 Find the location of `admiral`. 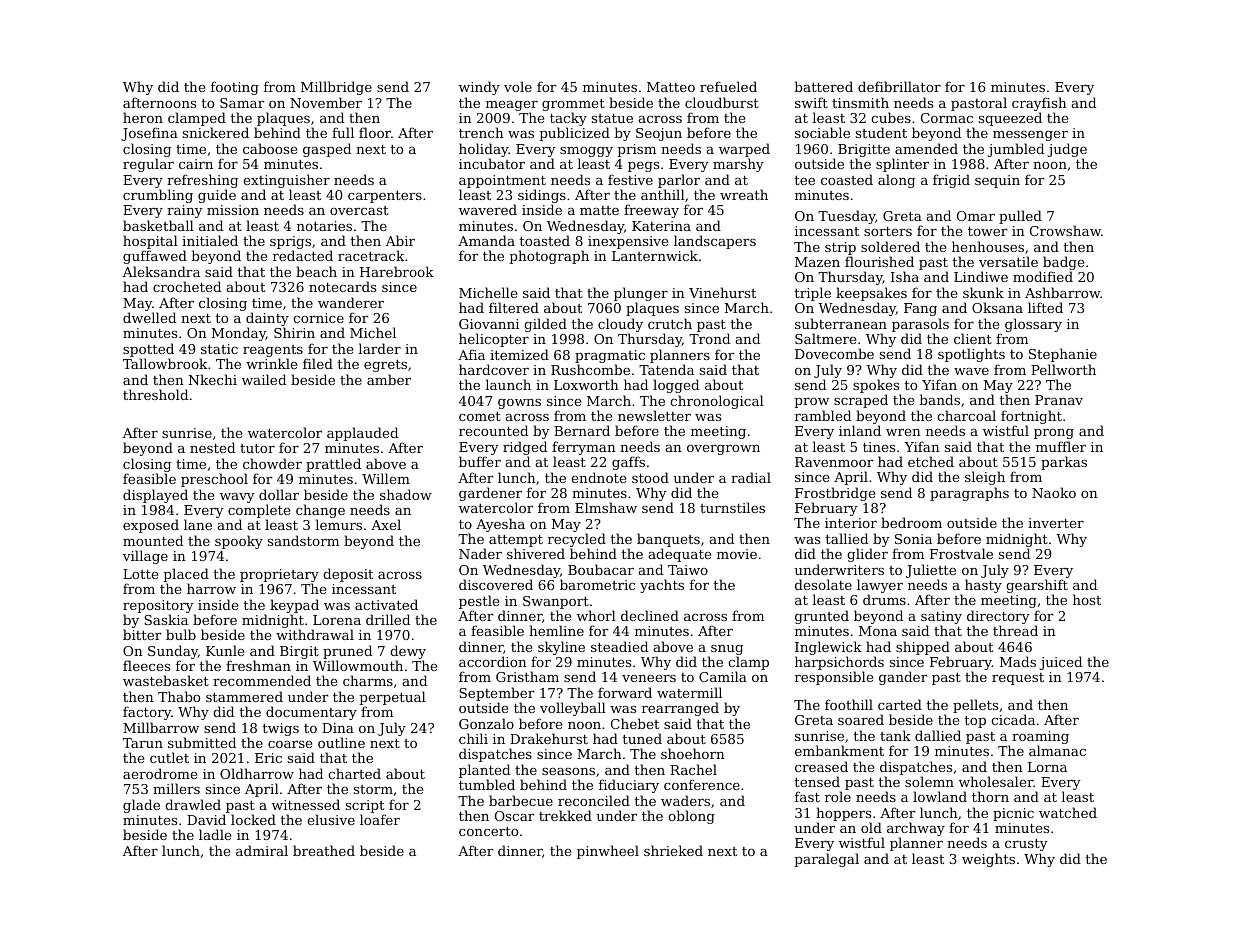

admiral is located at coordinates (262, 850).
